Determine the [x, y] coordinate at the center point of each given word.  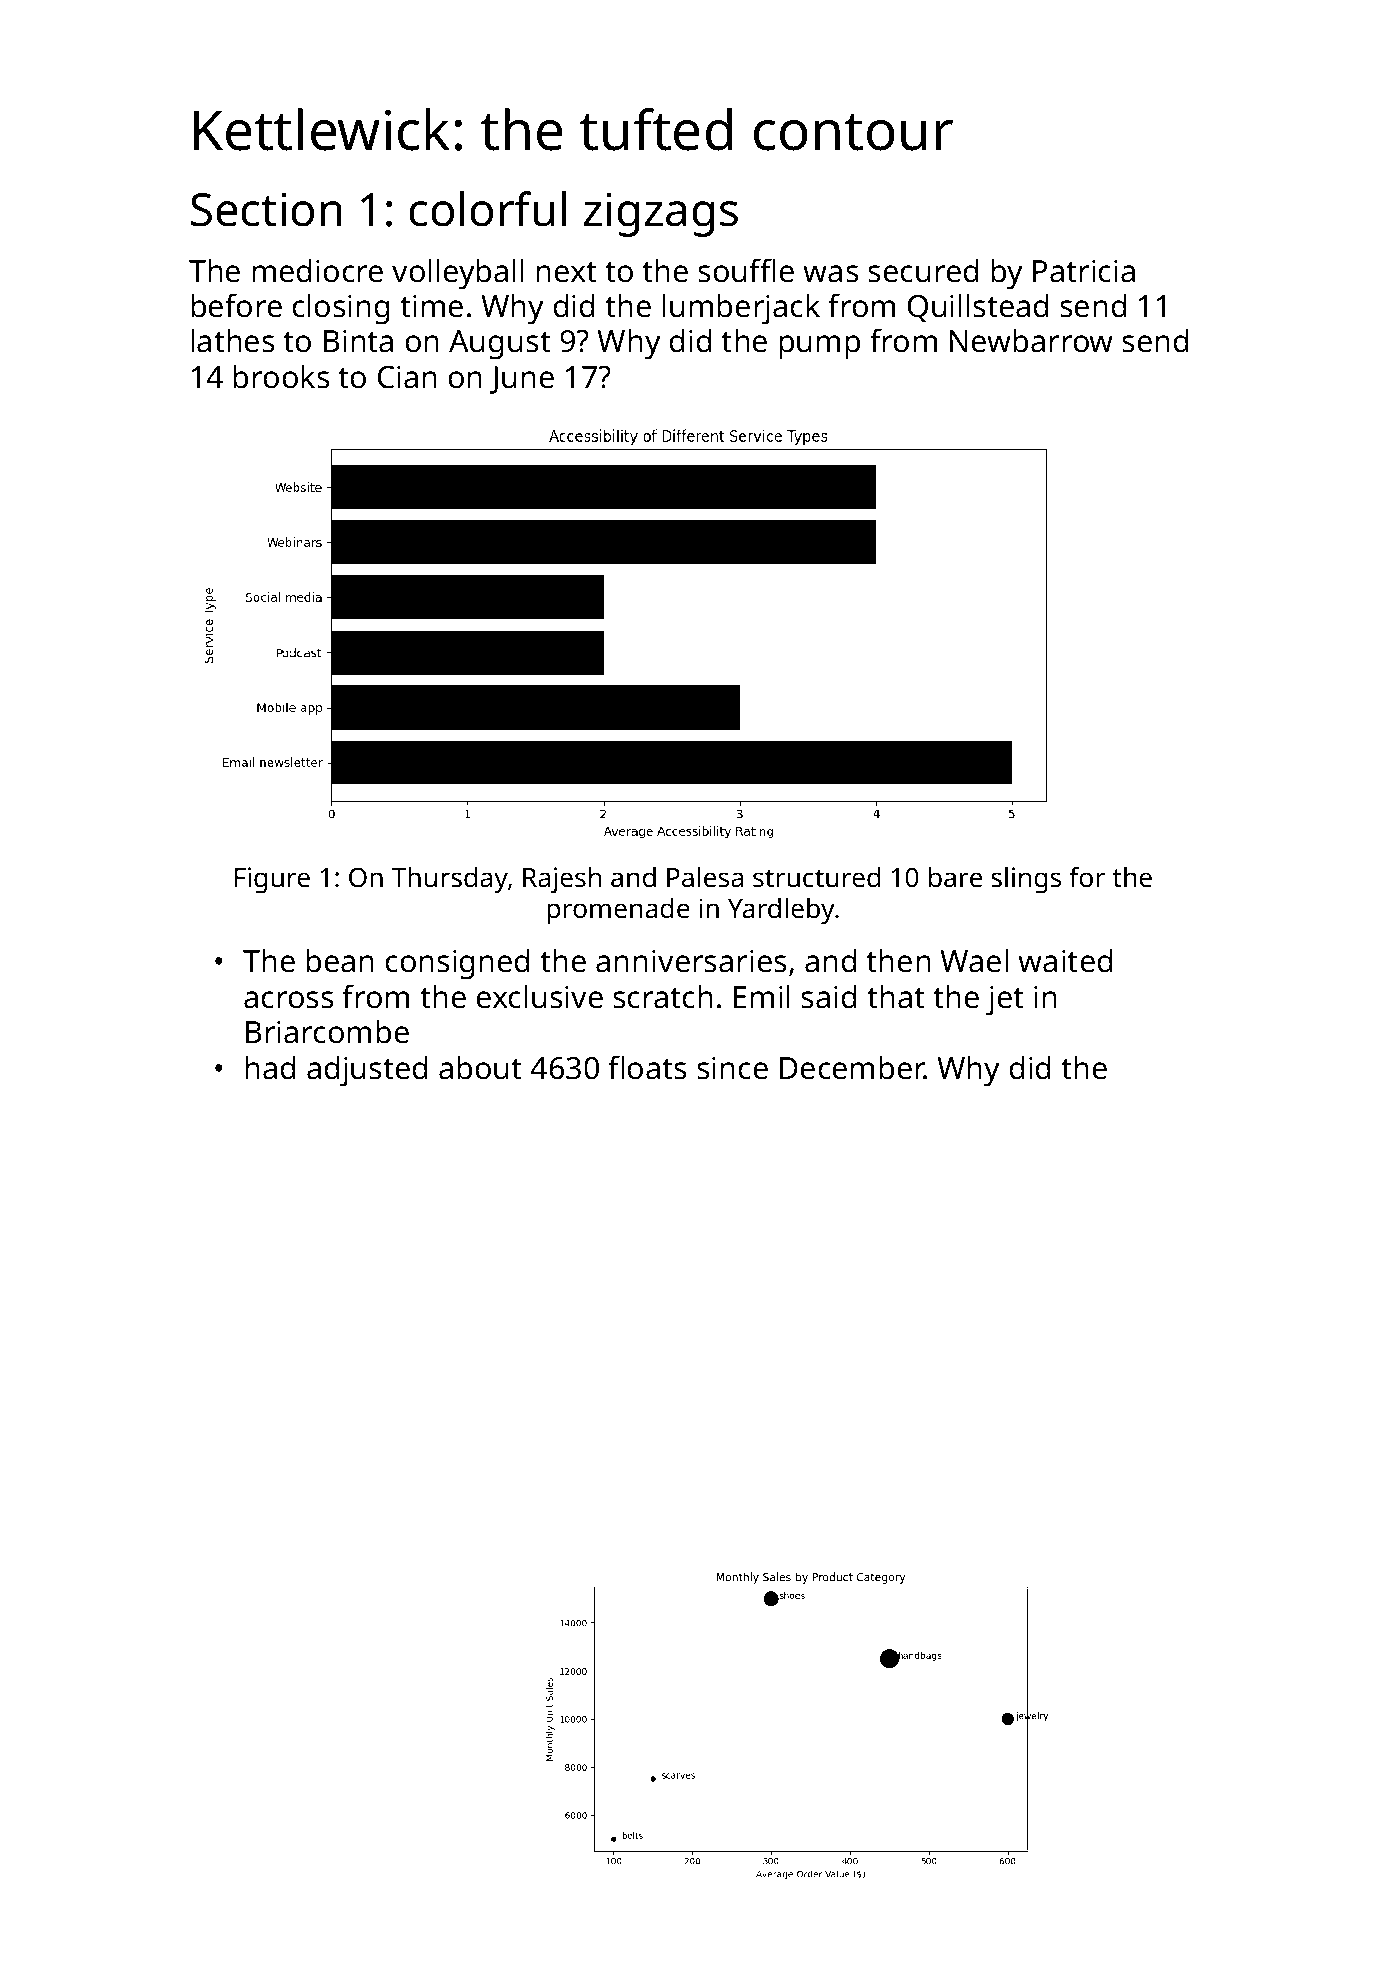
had [270, 1068]
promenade [618, 911]
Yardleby [781, 911]
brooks [281, 377]
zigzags [661, 214]
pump [819, 347]
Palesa [705, 877]
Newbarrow [1031, 341]
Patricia [1084, 271]
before [236, 305]
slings [1026, 880]
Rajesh [562, 880]
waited [1065, 961]
